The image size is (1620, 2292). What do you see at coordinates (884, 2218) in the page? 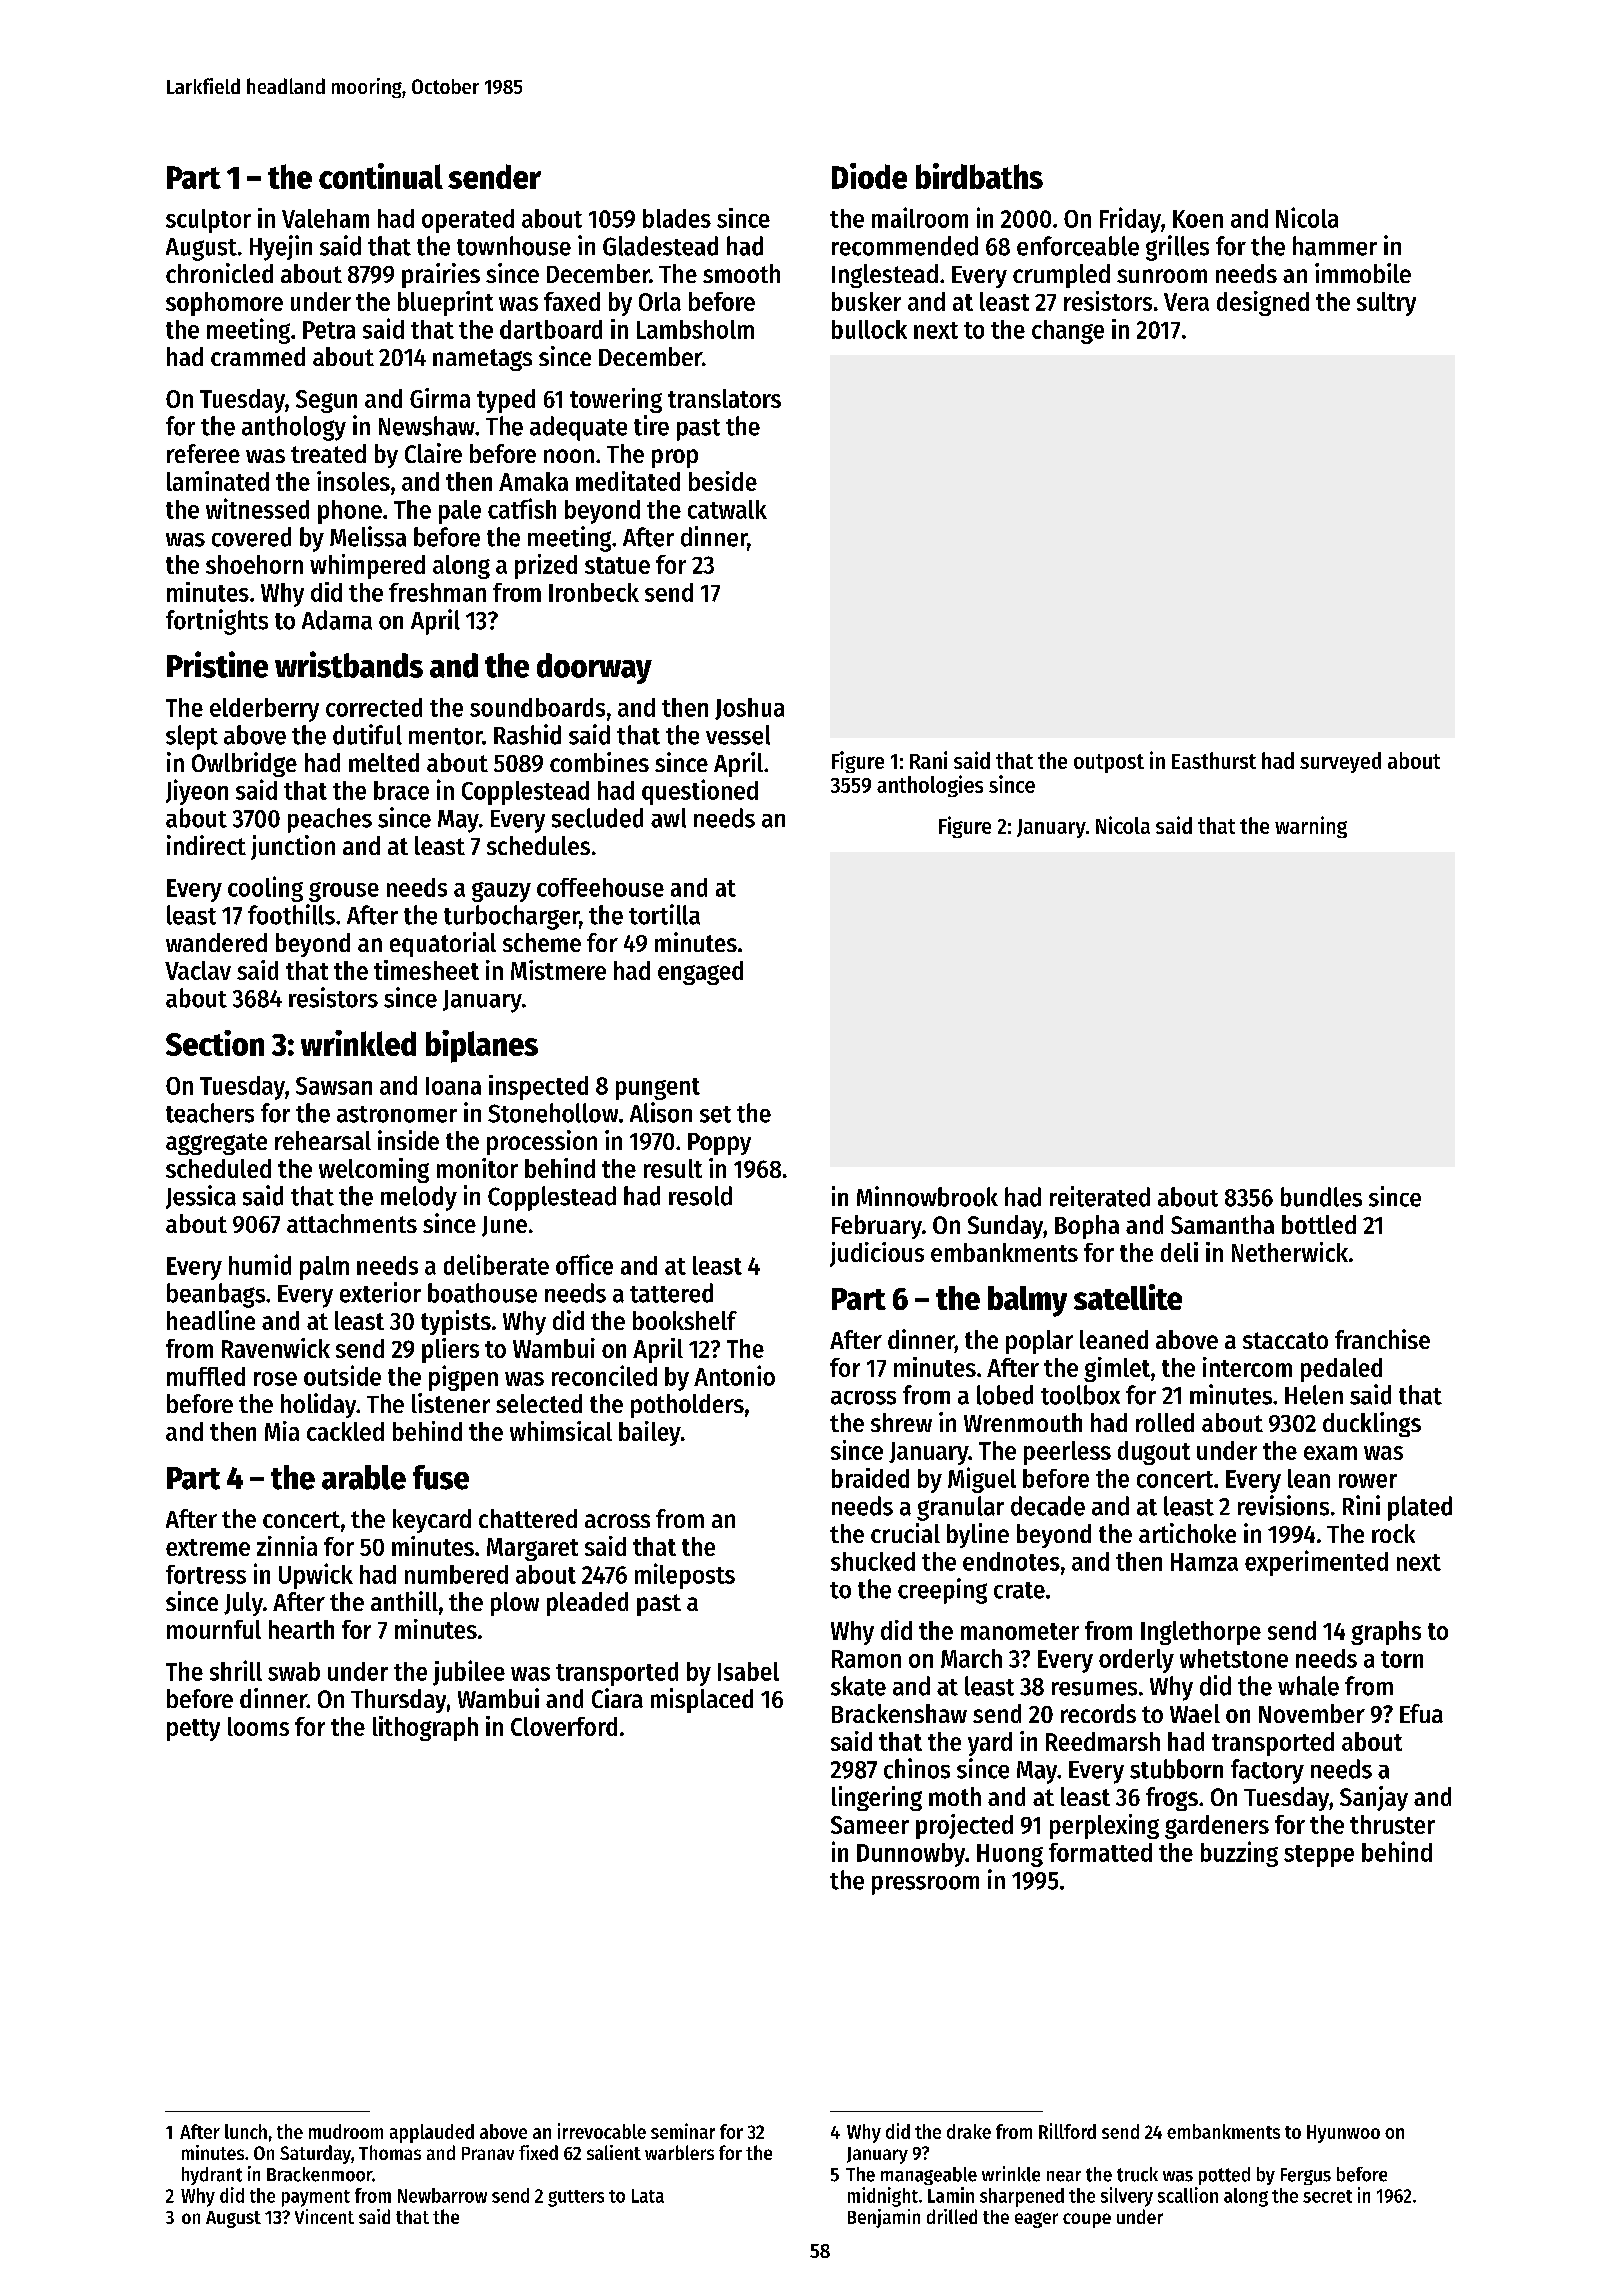
I see `Benjamin` at bounding box center [884, 2218].
